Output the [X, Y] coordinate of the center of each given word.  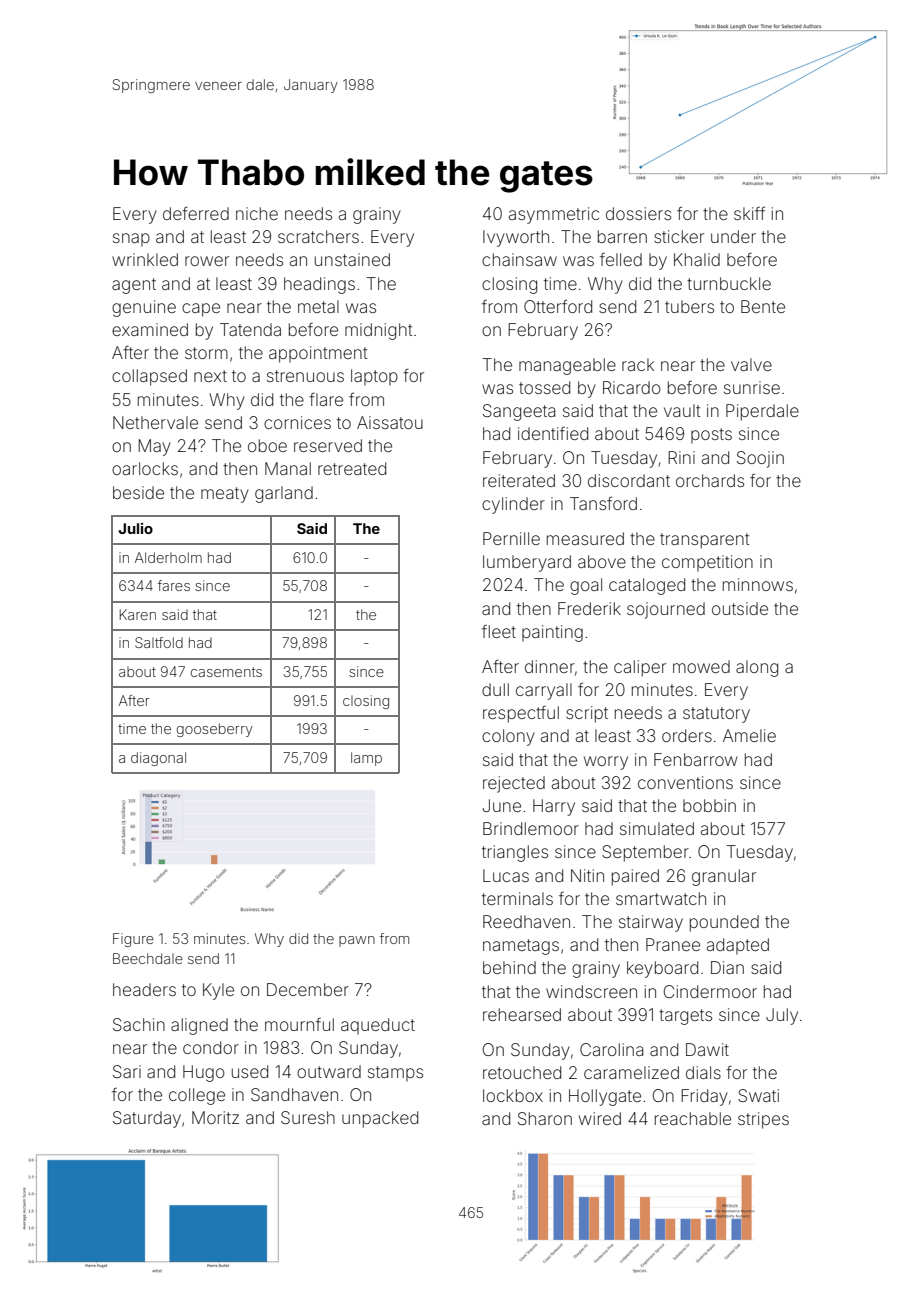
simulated [657, 828]
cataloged [647, 586]
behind [509, 967]
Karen [138, 614]
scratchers [318, 236]
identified [553, 433]
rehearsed [522, 1014]
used [250, 1071]
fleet [499, 631]
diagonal [158, 759]
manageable [567, 366]
